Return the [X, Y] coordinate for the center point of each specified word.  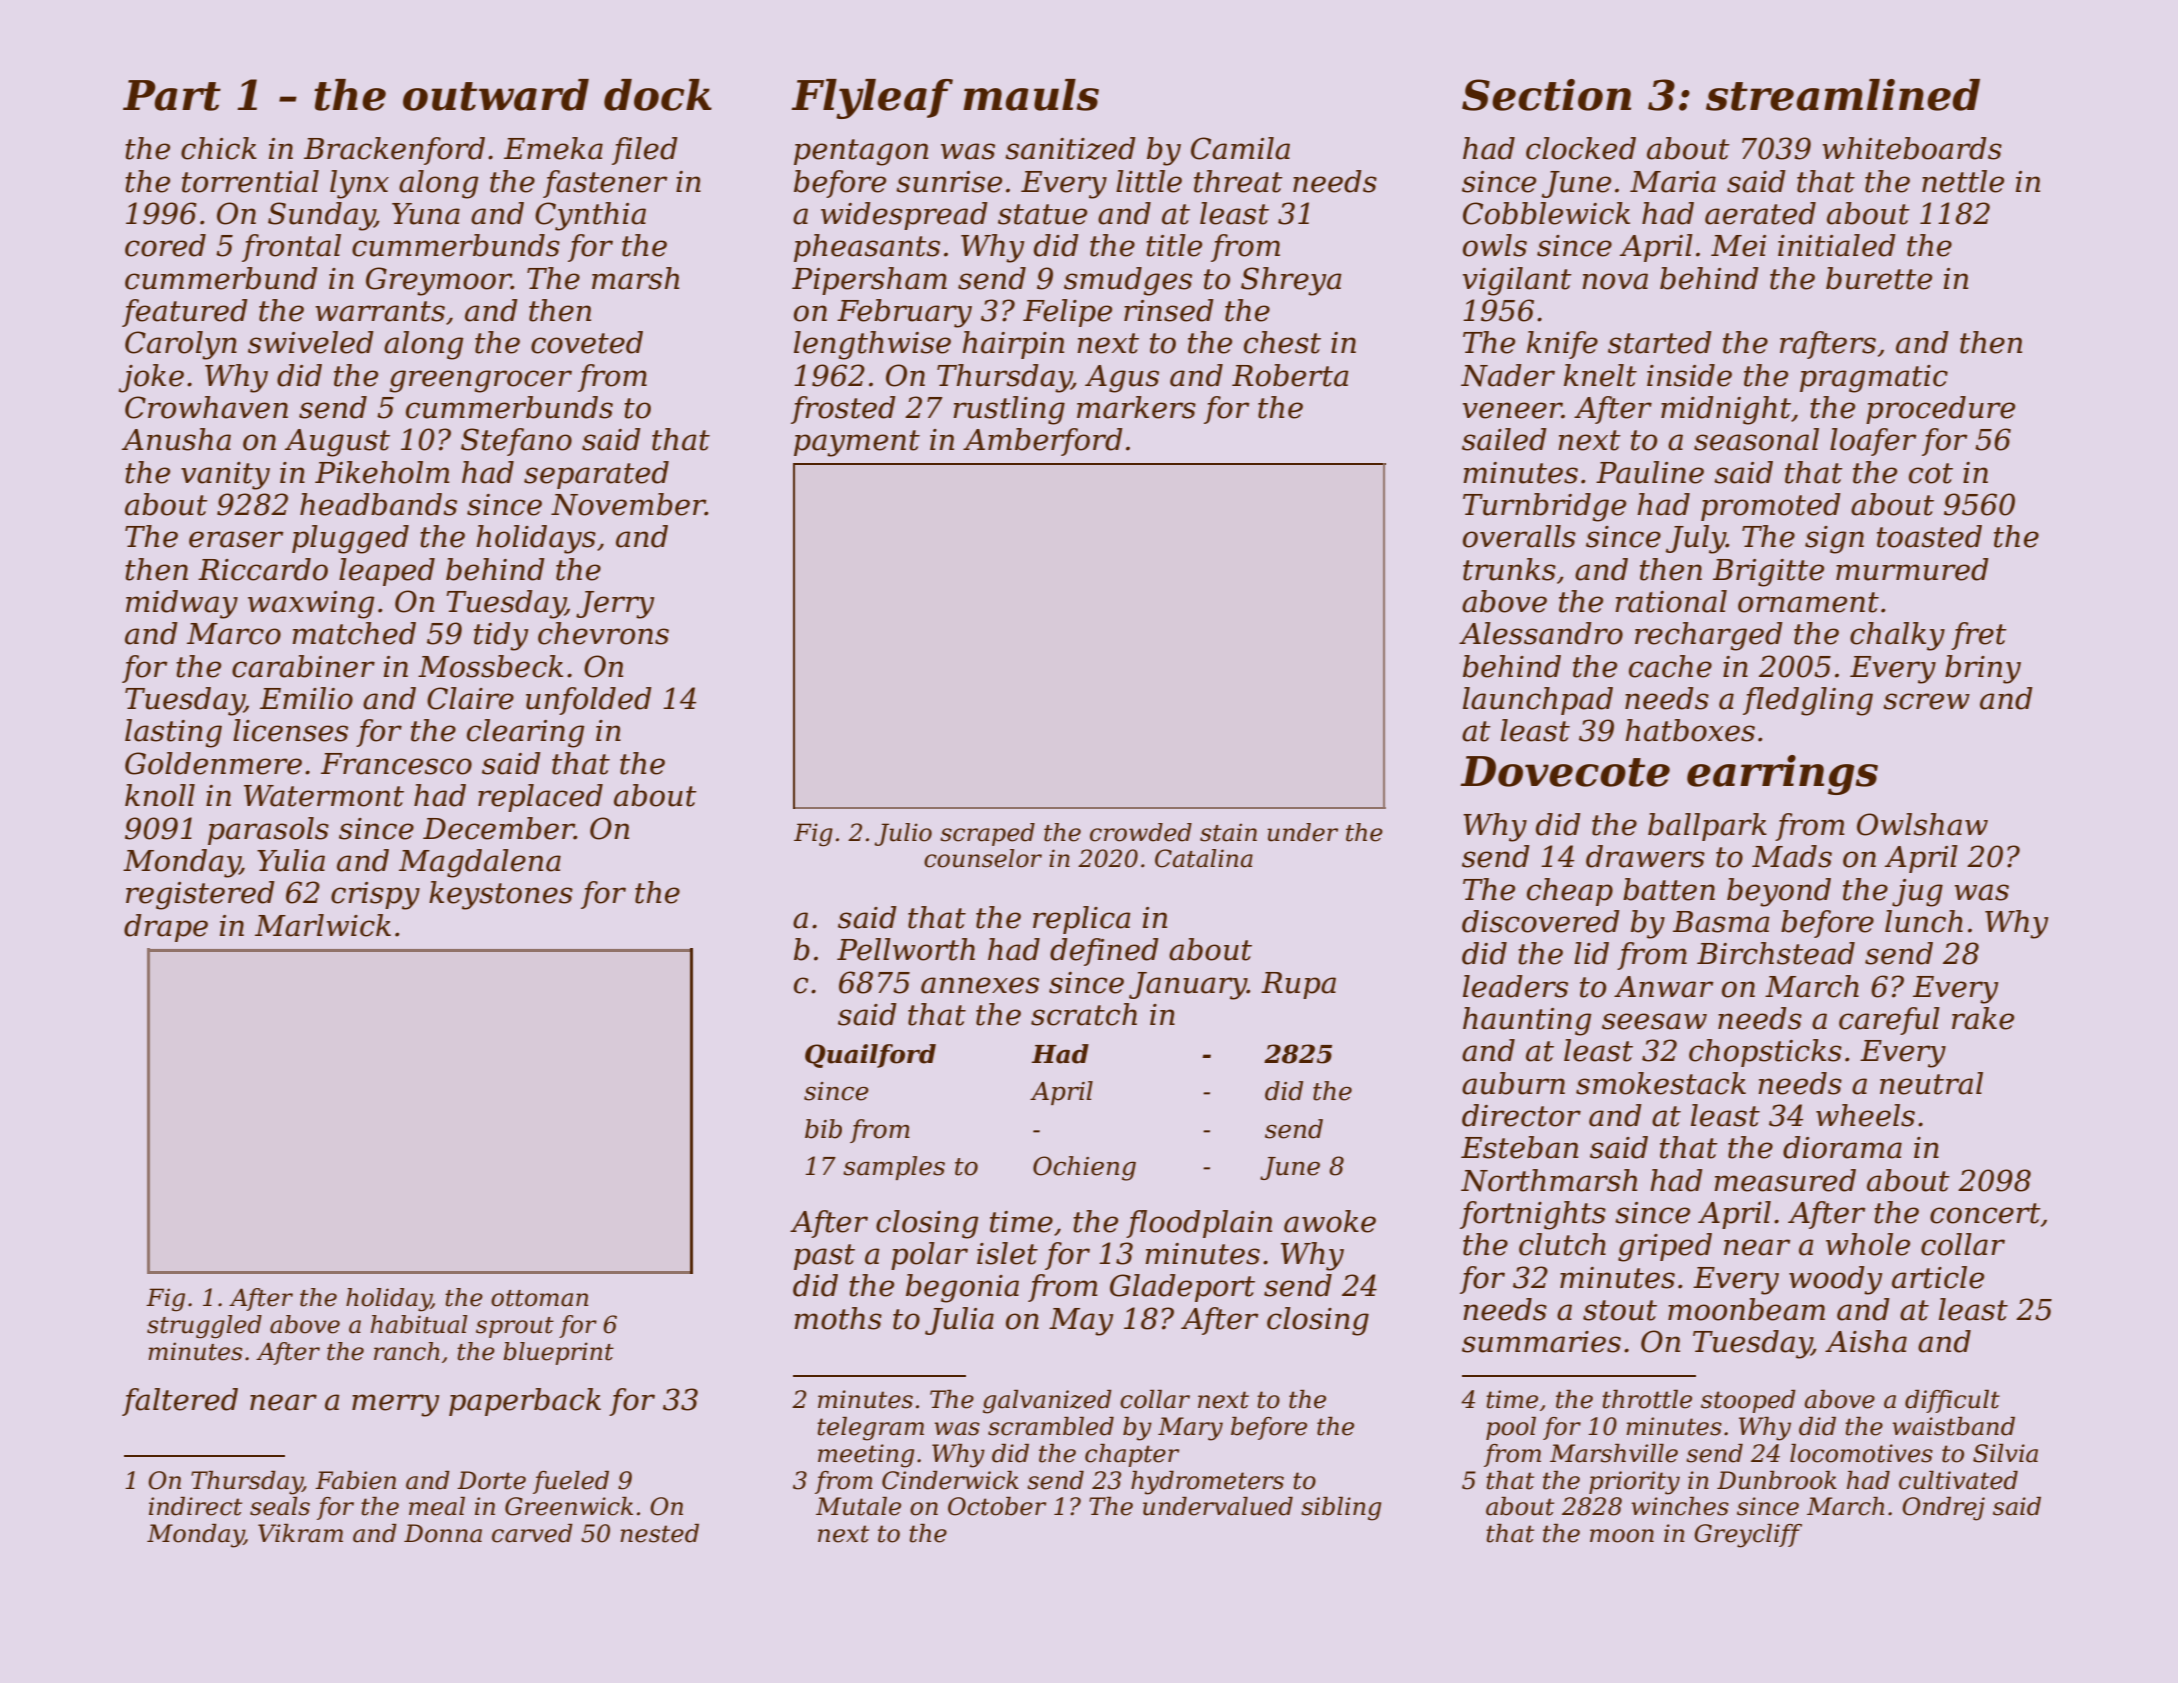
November [628, 504]
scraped [987, 834]
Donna [443, 1533]
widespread [904, 216]
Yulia [291, 860]
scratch [1084, 1014]
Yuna [426, 214]
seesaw [1654, 1021]
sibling [1341, 1509]
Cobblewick [1546, 213]
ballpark [1707, 827]
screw [1926, 701]
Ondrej [1943, 1509]
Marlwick [323, 925]
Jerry [615, 605]
